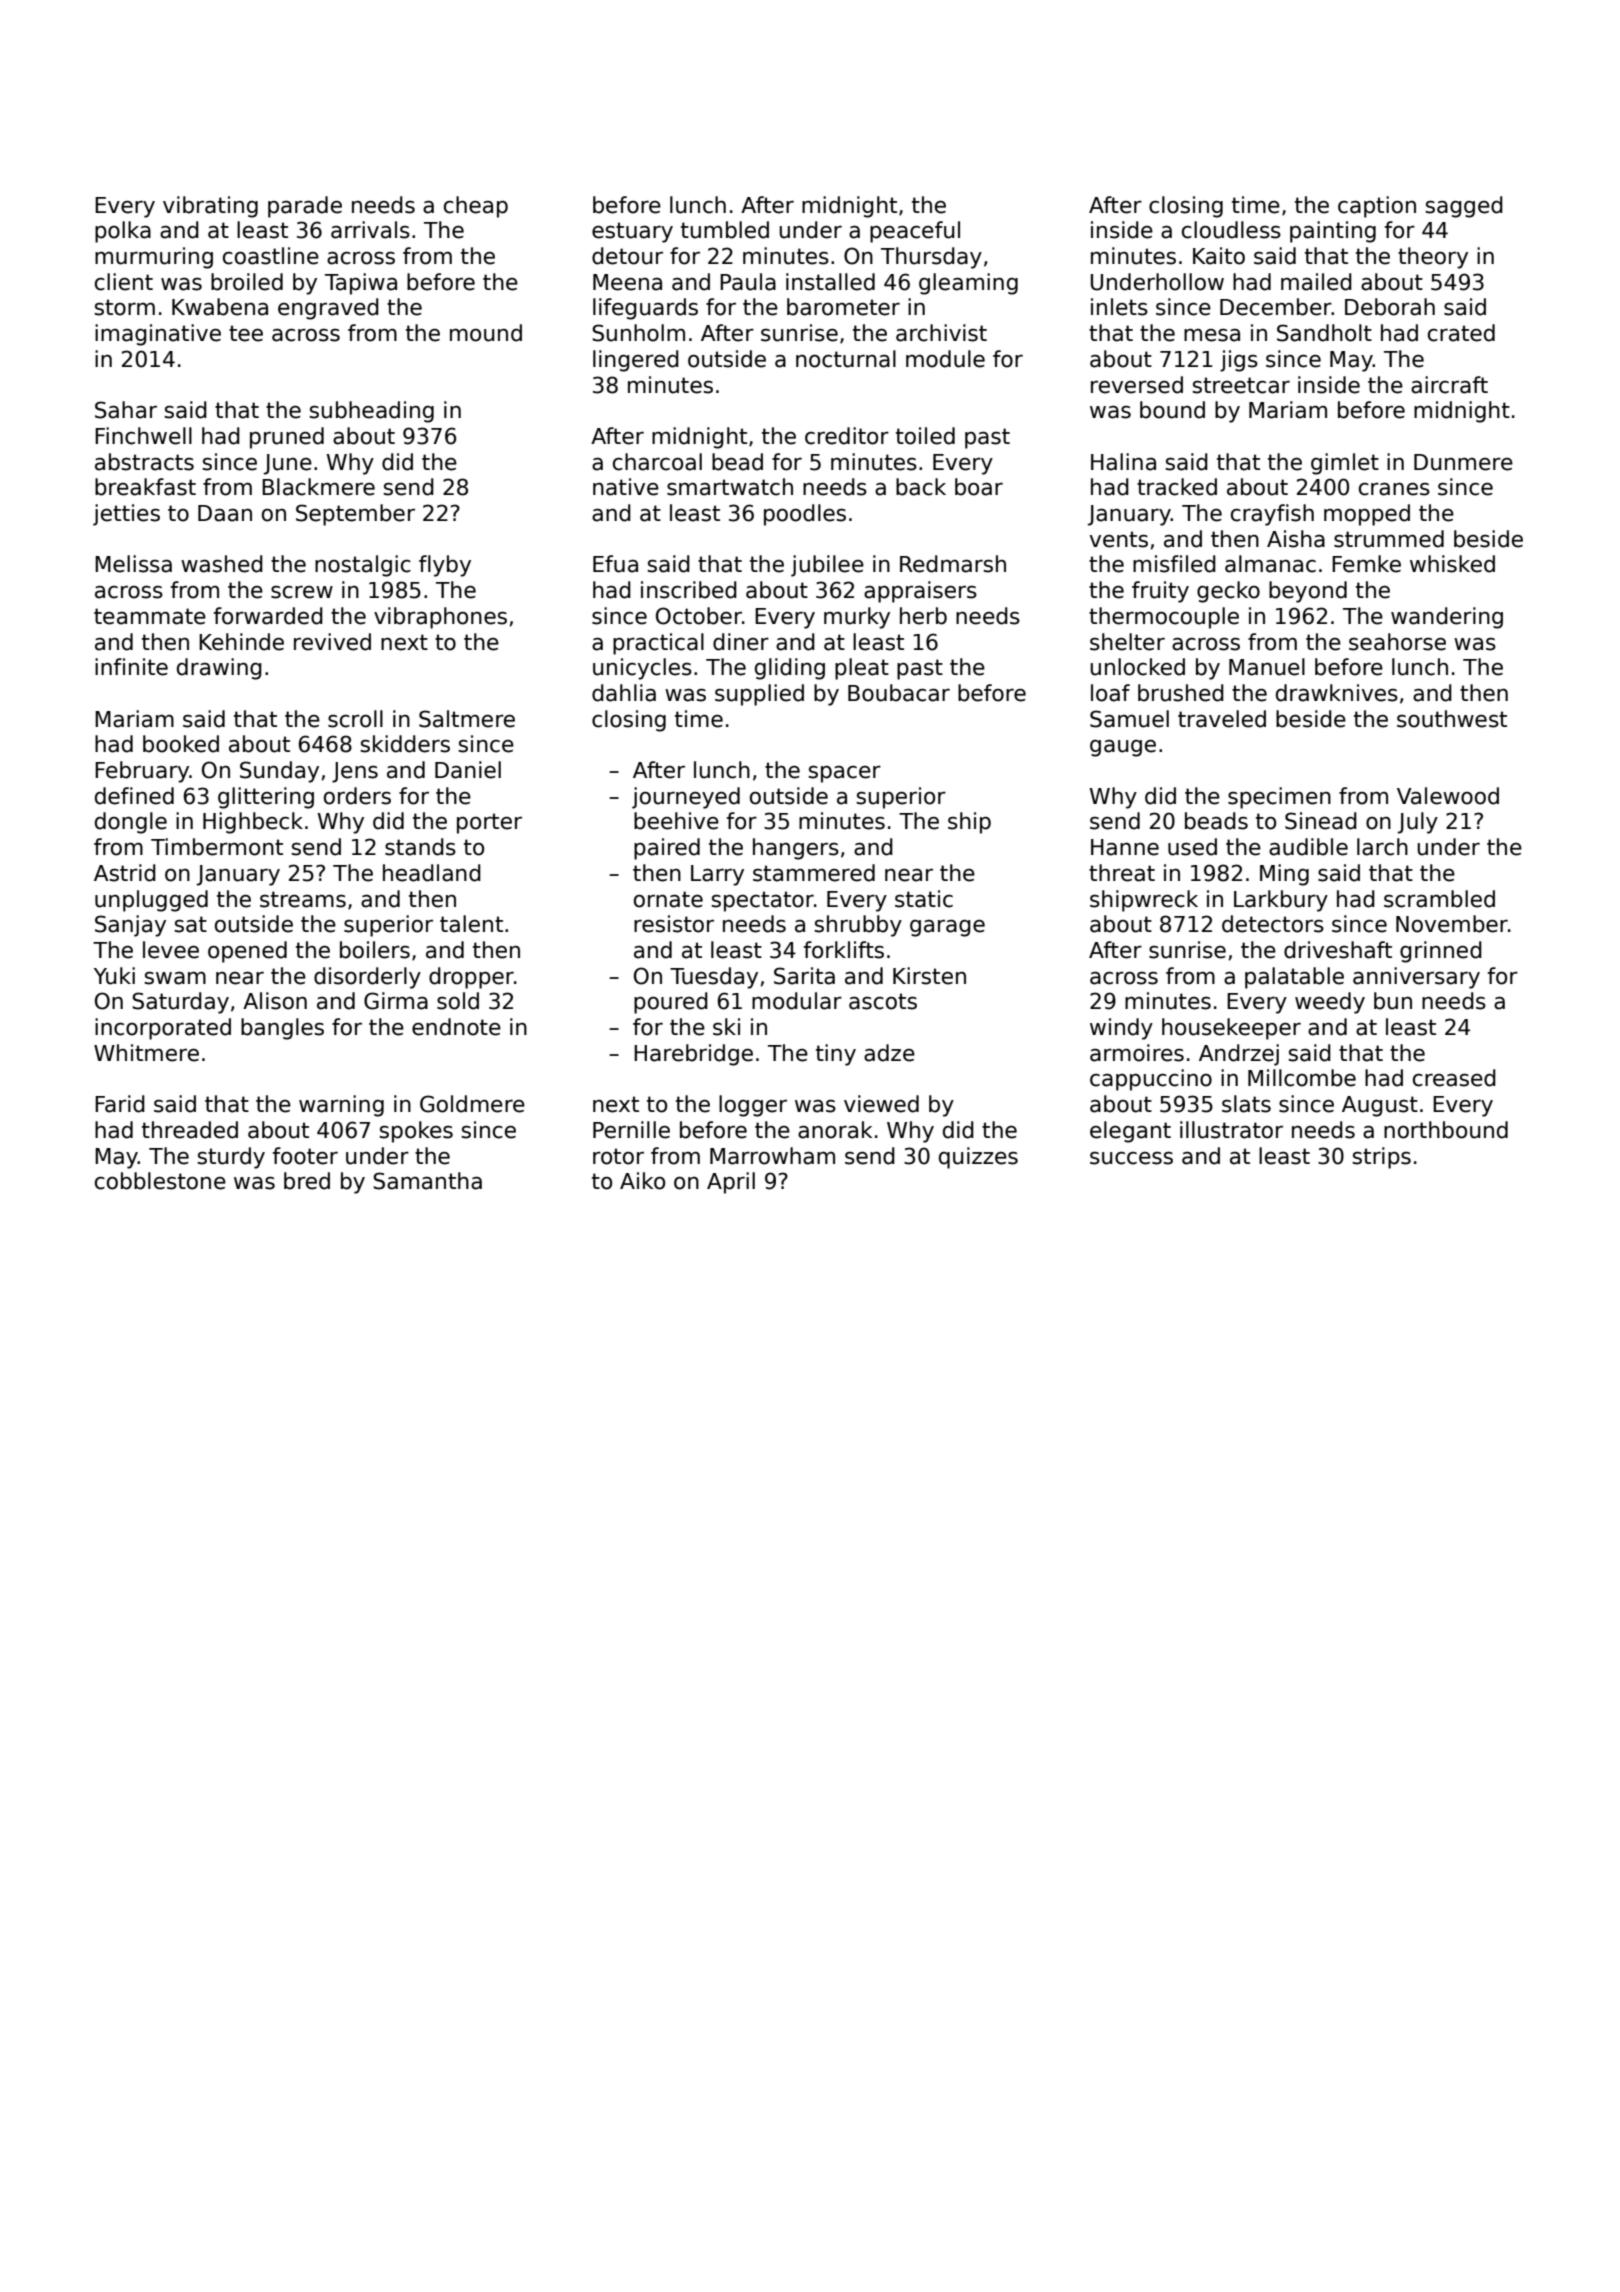 This image has height=2292, width=1620. Describe the element at coordinates (1448, 796) in the image. I see `Valewood` at that location.
